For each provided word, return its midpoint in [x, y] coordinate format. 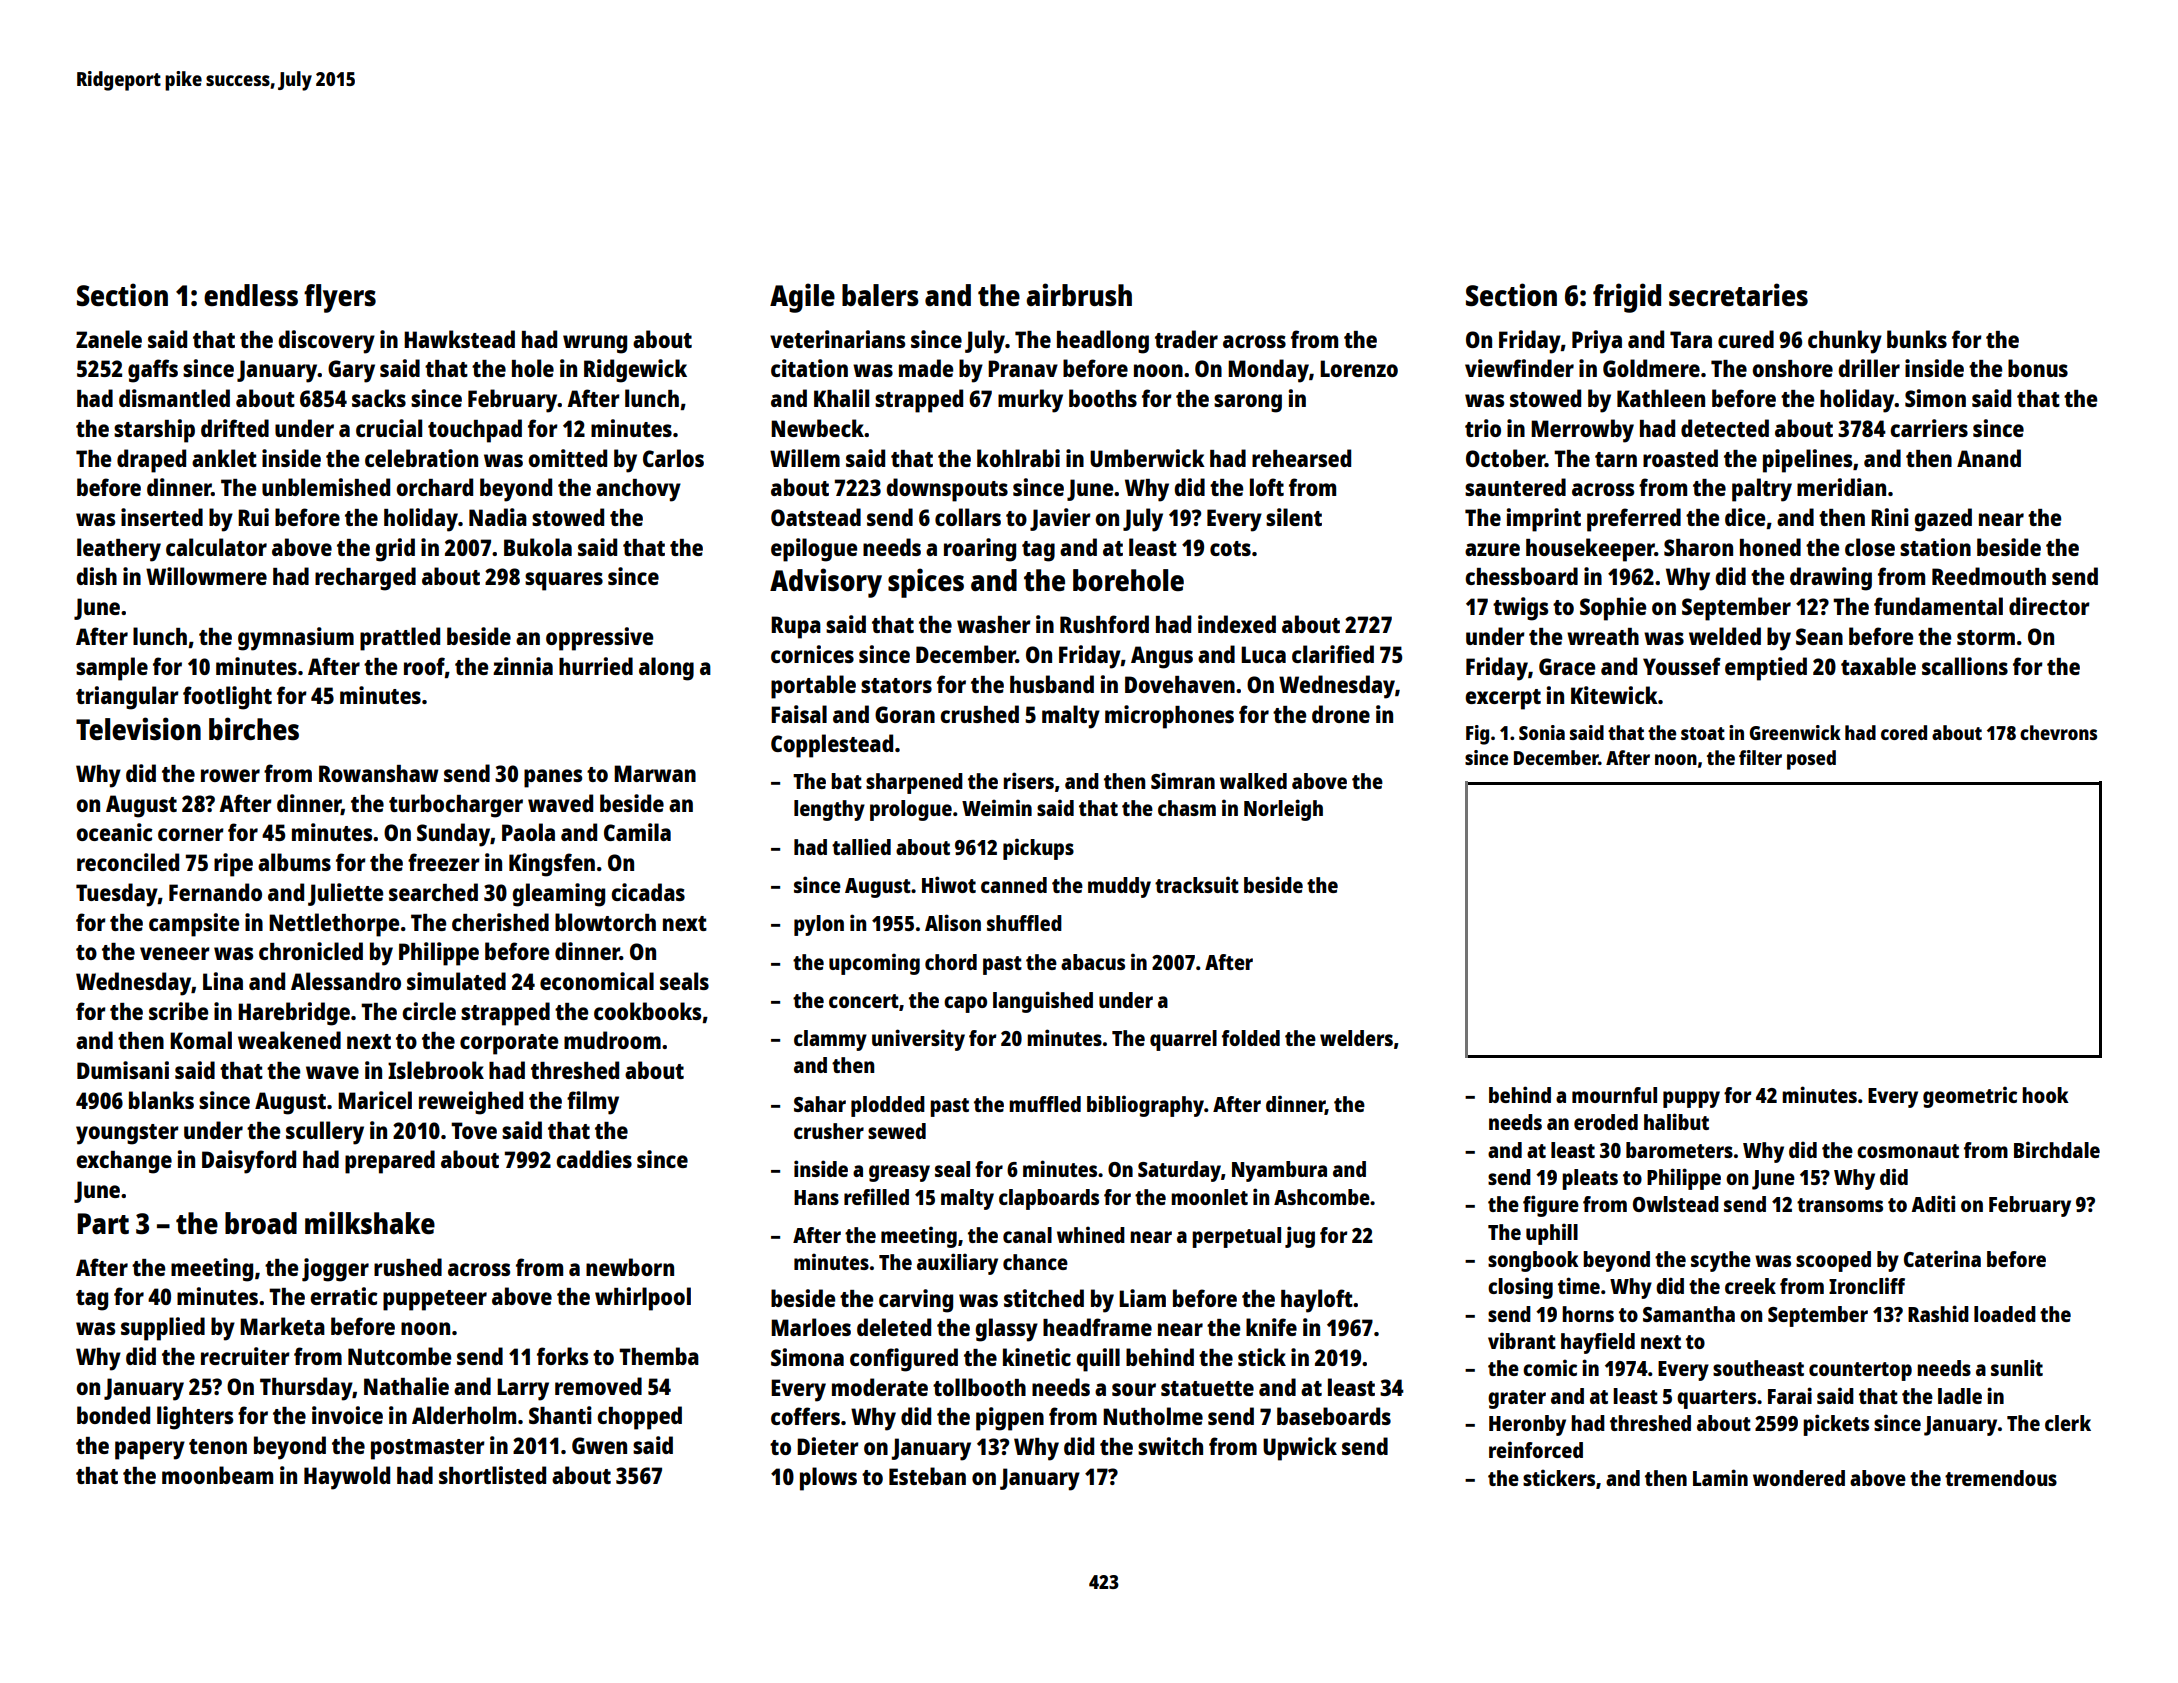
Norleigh [1283, 810]
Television [138, 728]
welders [1356, 1038]
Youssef [1682, 666]
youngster [127, 1134]
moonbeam [217, 1475]
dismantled [174, 398]
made [926, 368]
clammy [830, 1040]
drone [1341, 714]
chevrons [2058, 732]
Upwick [1300, 1449]
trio [1483, 428]
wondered [1799, 1478]
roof [424, 666]
